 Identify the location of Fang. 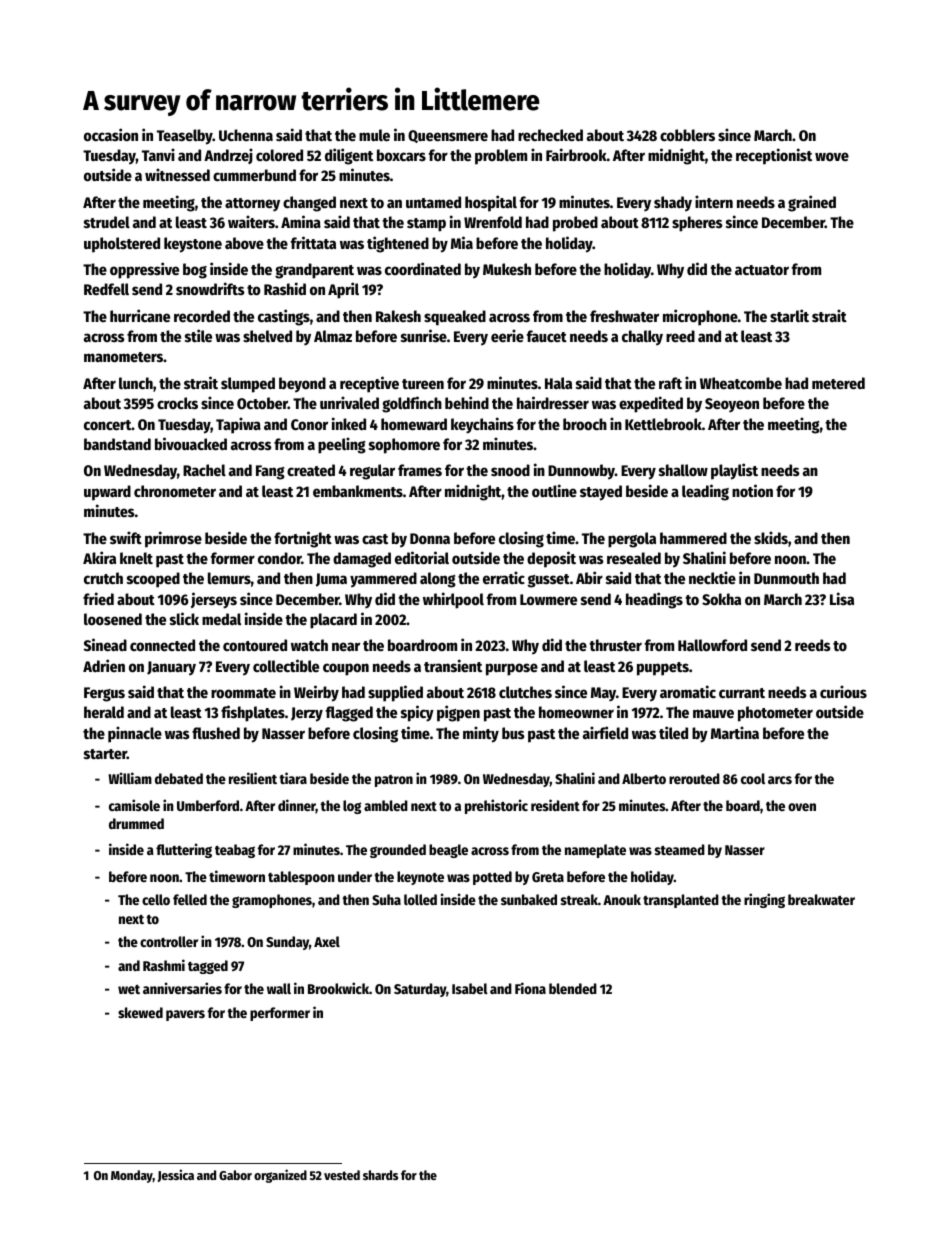
(270, 472).
